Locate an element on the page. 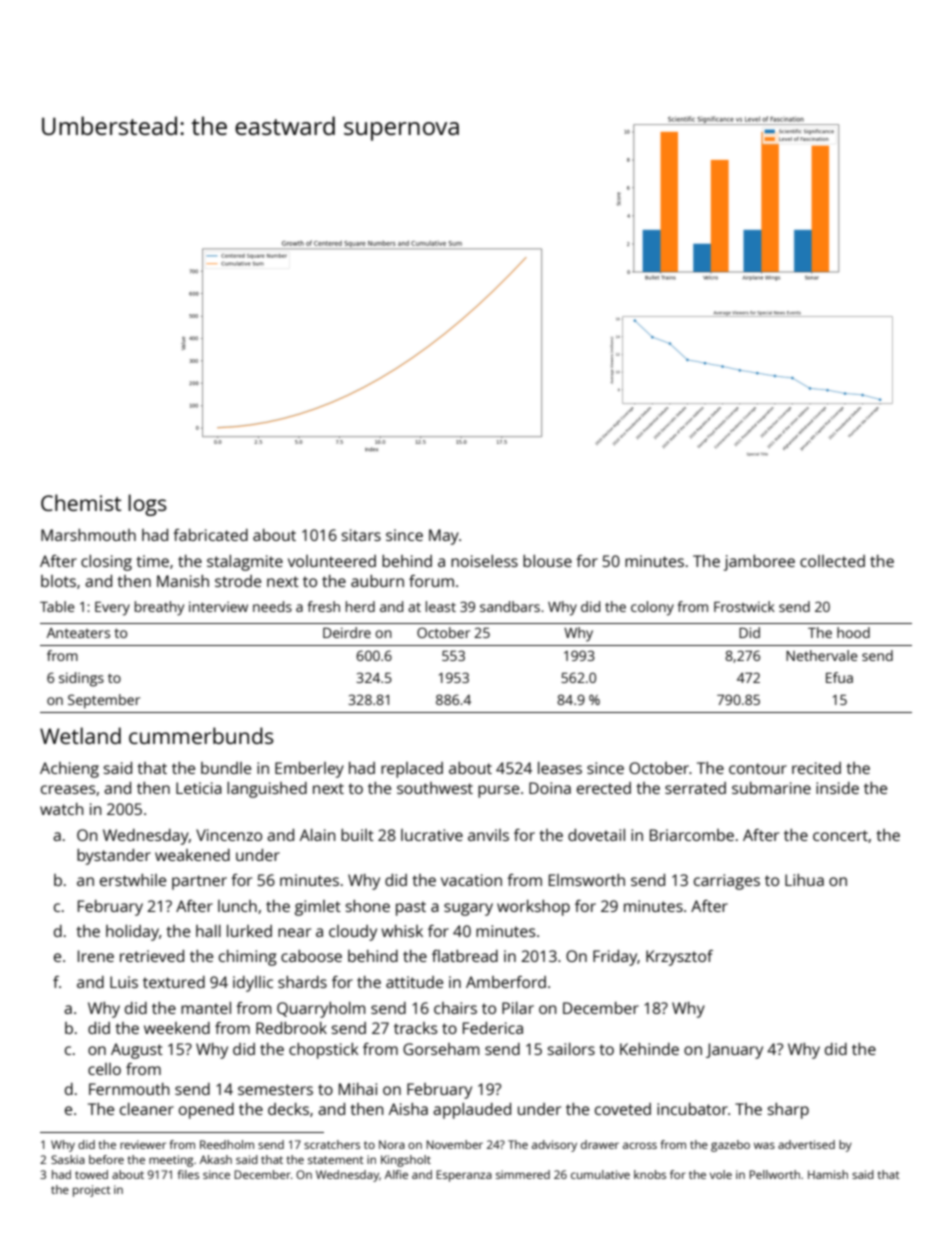 The height and width of the page is (1233, 952). Kehinde is located at coordinates (649, 1049).
